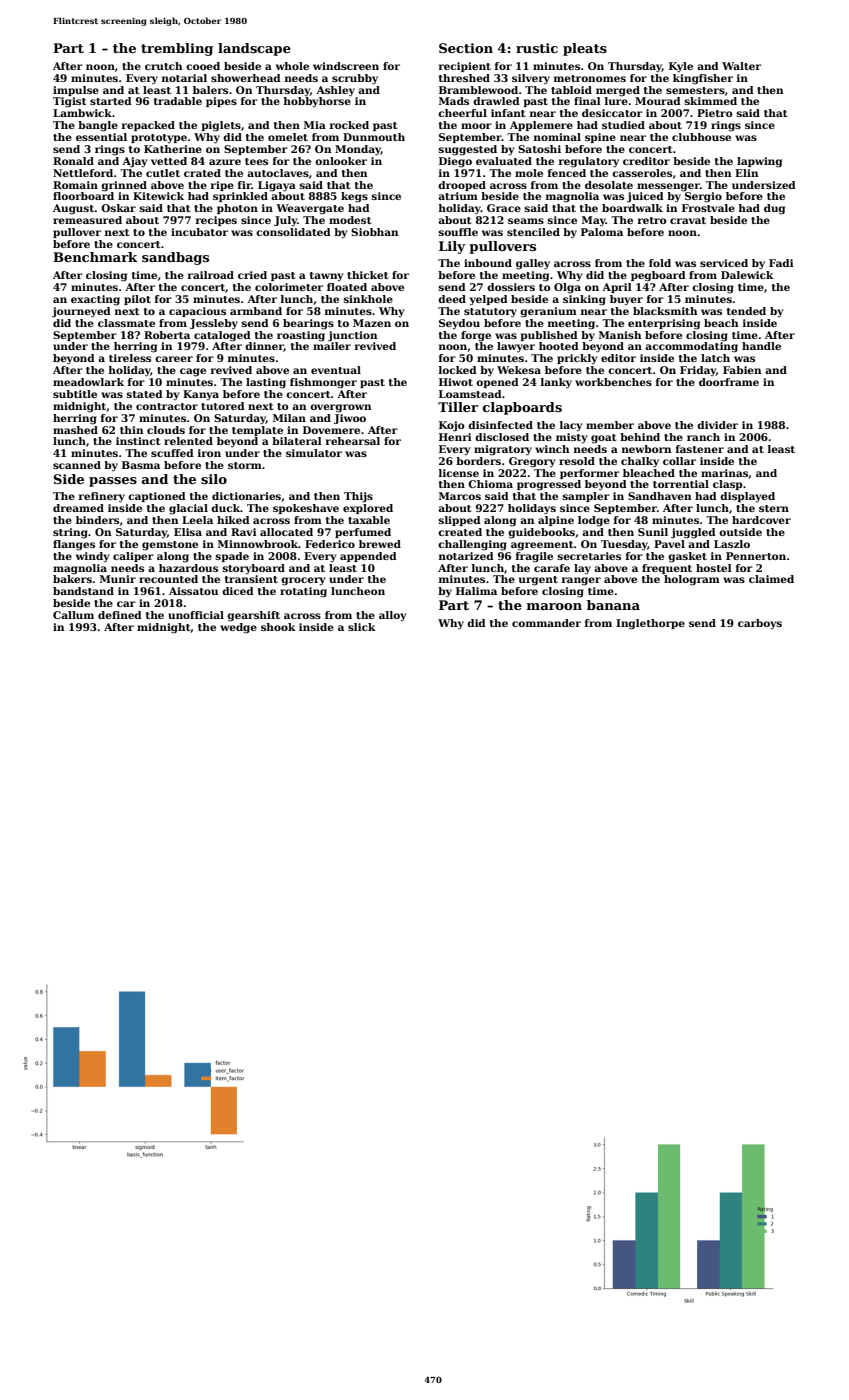 The width and height of the screenshot is (849, 1400). What do you see at coordinates (193, 372) in the screenshot?
I see `cage` at bounding box center [193, 372].
